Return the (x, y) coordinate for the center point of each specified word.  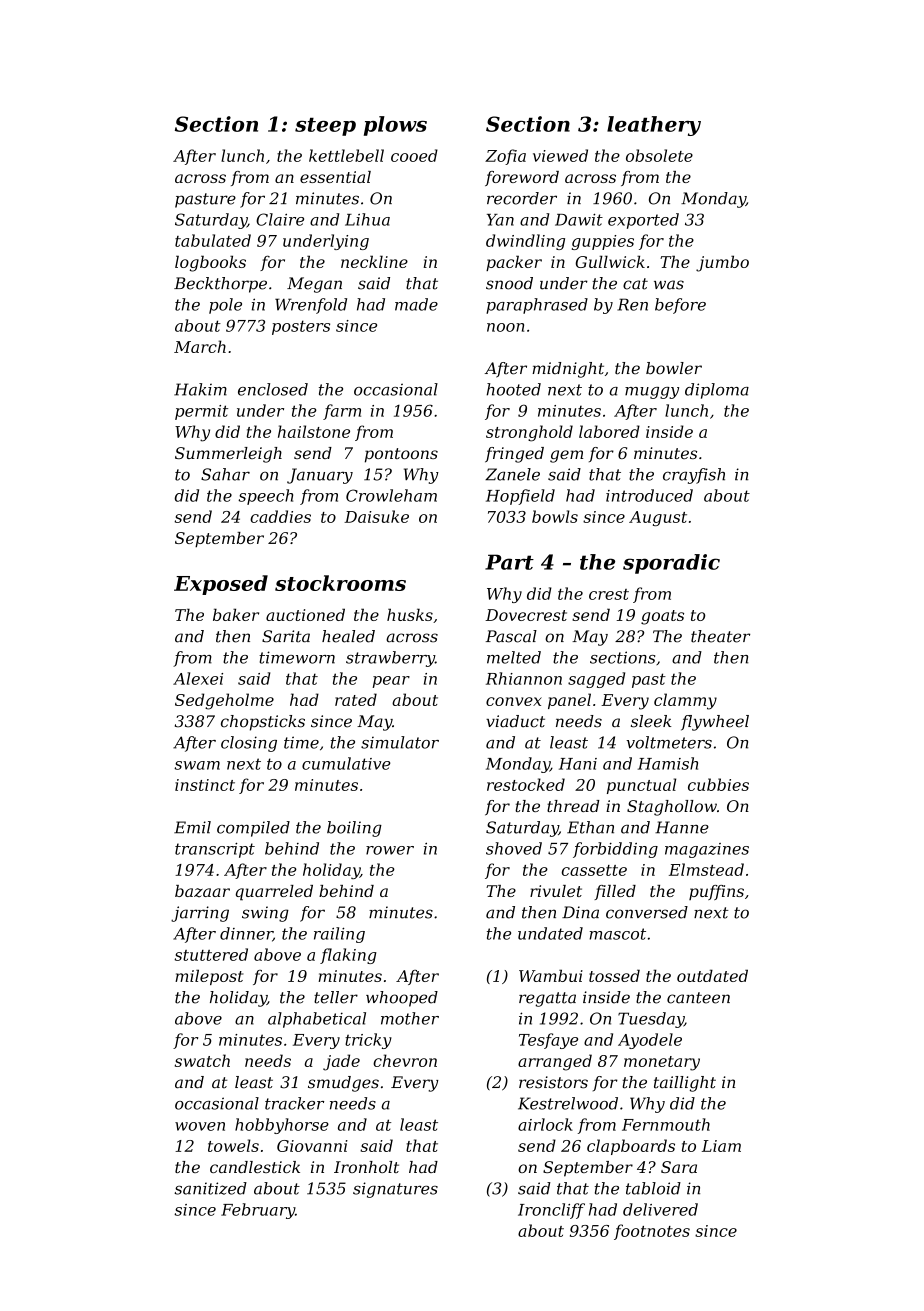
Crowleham (391, 495)
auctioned (305, 614)
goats (662, 617)
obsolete (659, 155)
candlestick (255, 1167)
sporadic (671, 564)
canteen (698, 998)
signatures (395, 1190)
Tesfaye (548, 1041)
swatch (202, 1060)
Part (509, 562)
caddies (280, 516)
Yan (500, 220)
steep (325, 127)
